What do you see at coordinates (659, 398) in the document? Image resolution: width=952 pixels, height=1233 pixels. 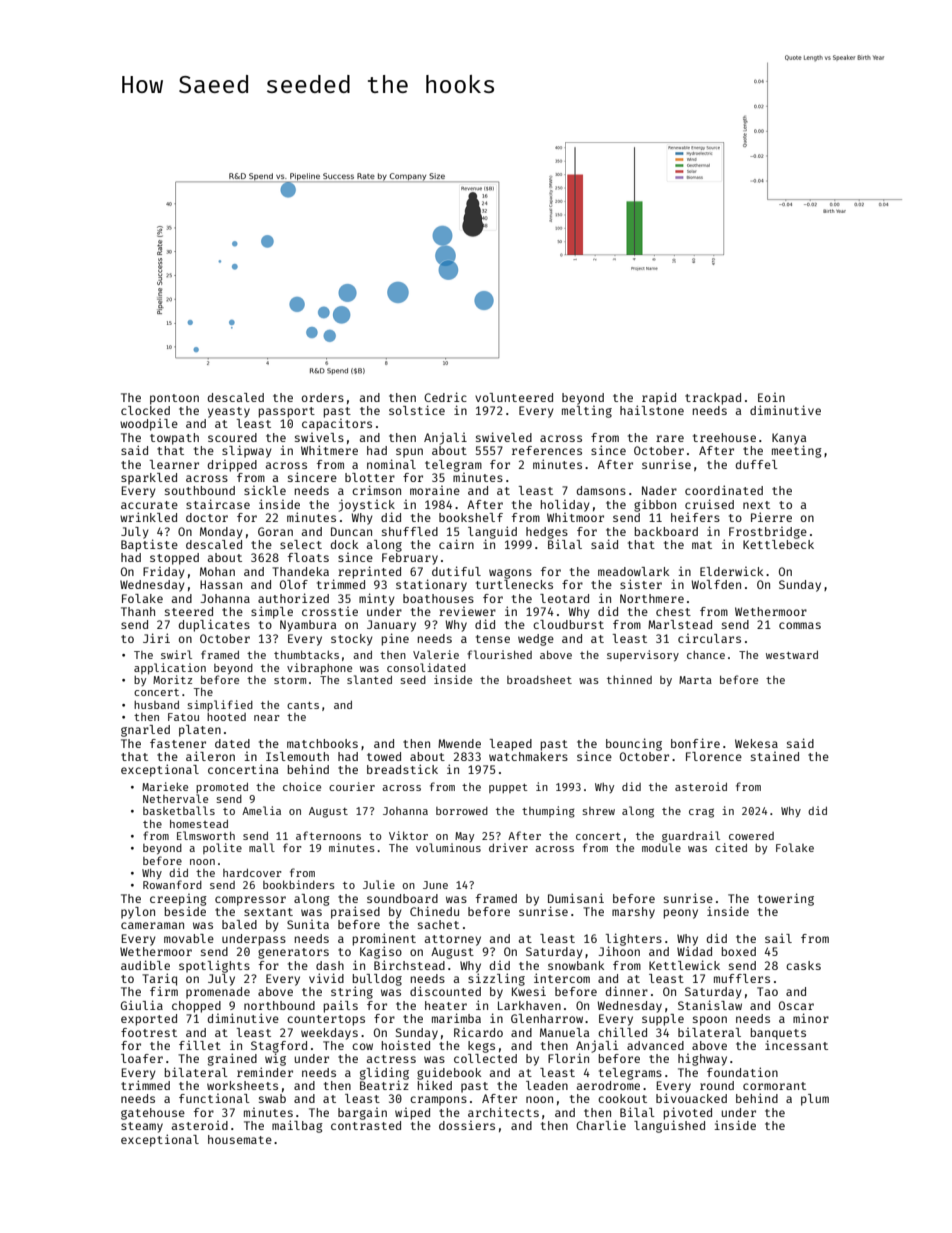 I see `rapid` at bounding box center [659, 398].
